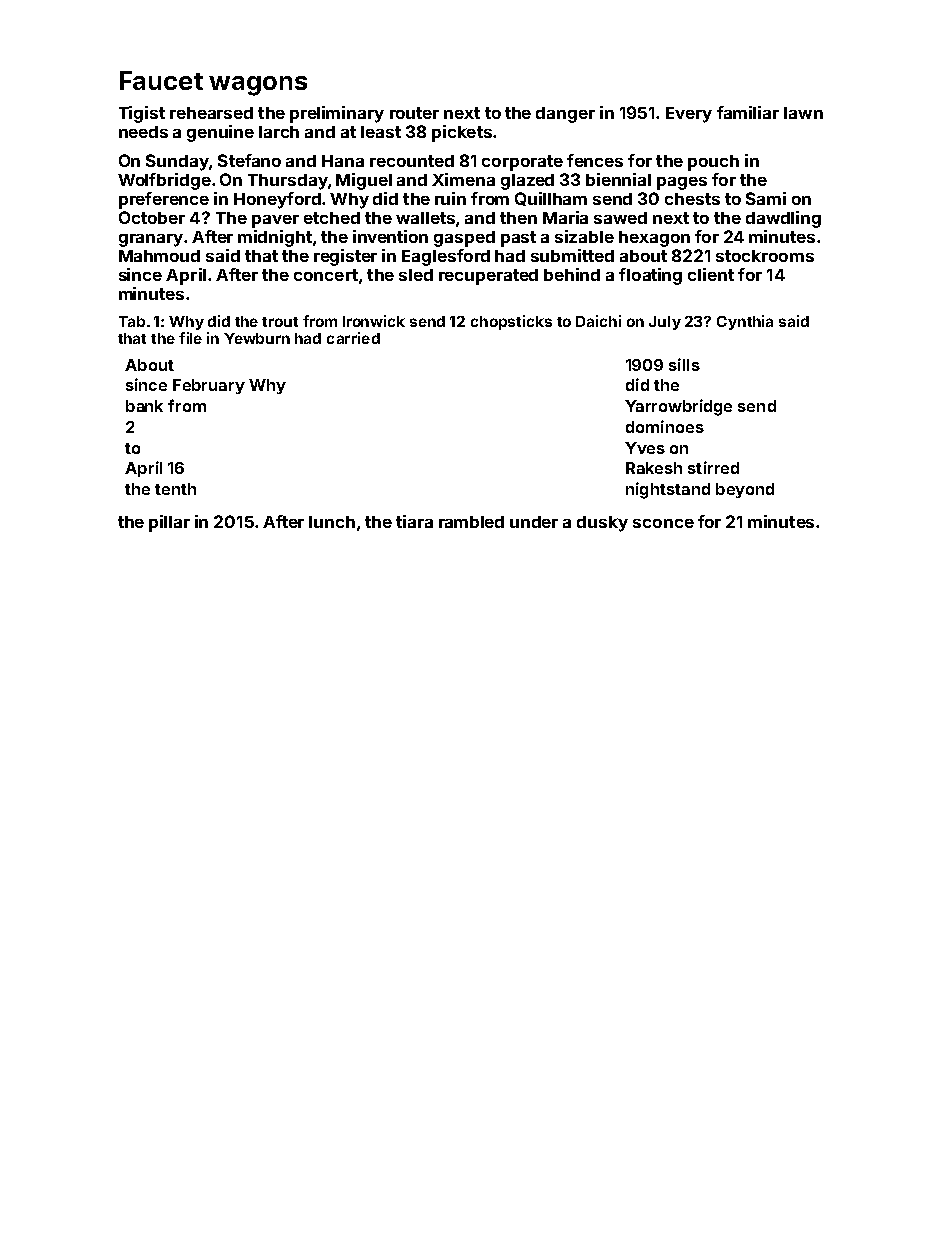 Image resolution: width=952 pixels, height=1233 pixels. Describe the element at coordinates (689, 115) in the page. I see `Every` at that location.
